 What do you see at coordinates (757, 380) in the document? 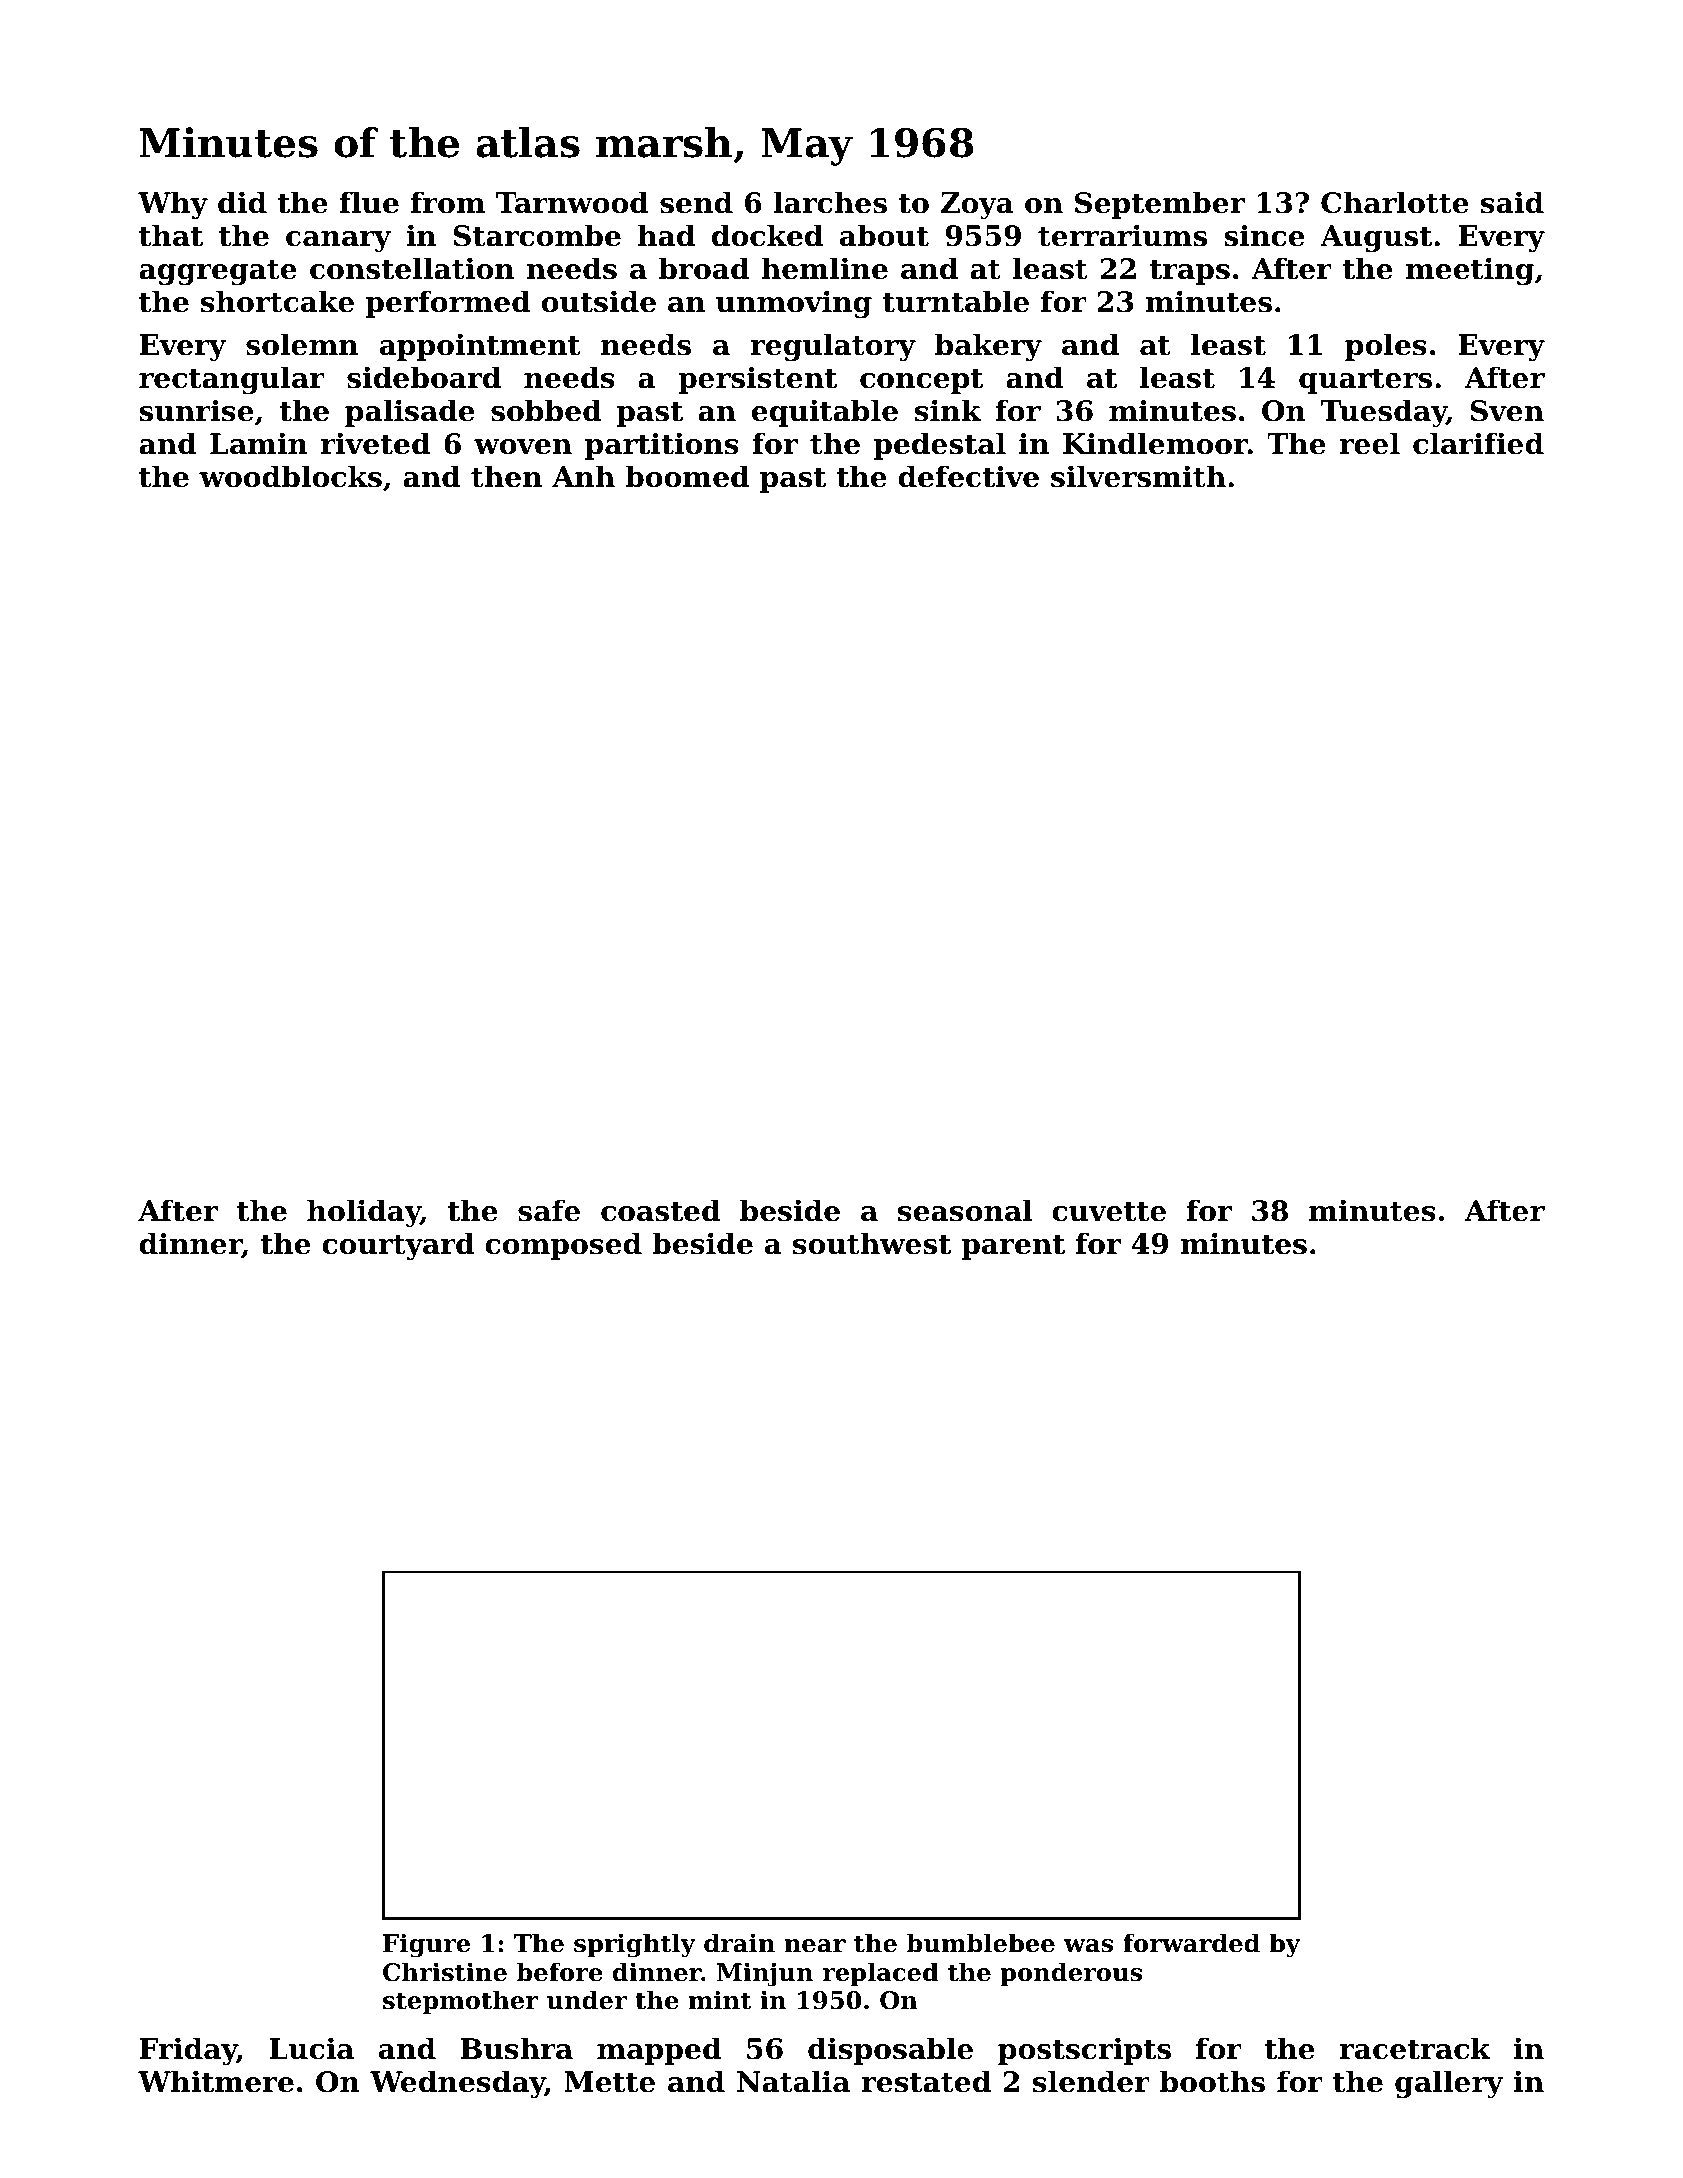
I see `persistent` at bounding box center [757, 380].
